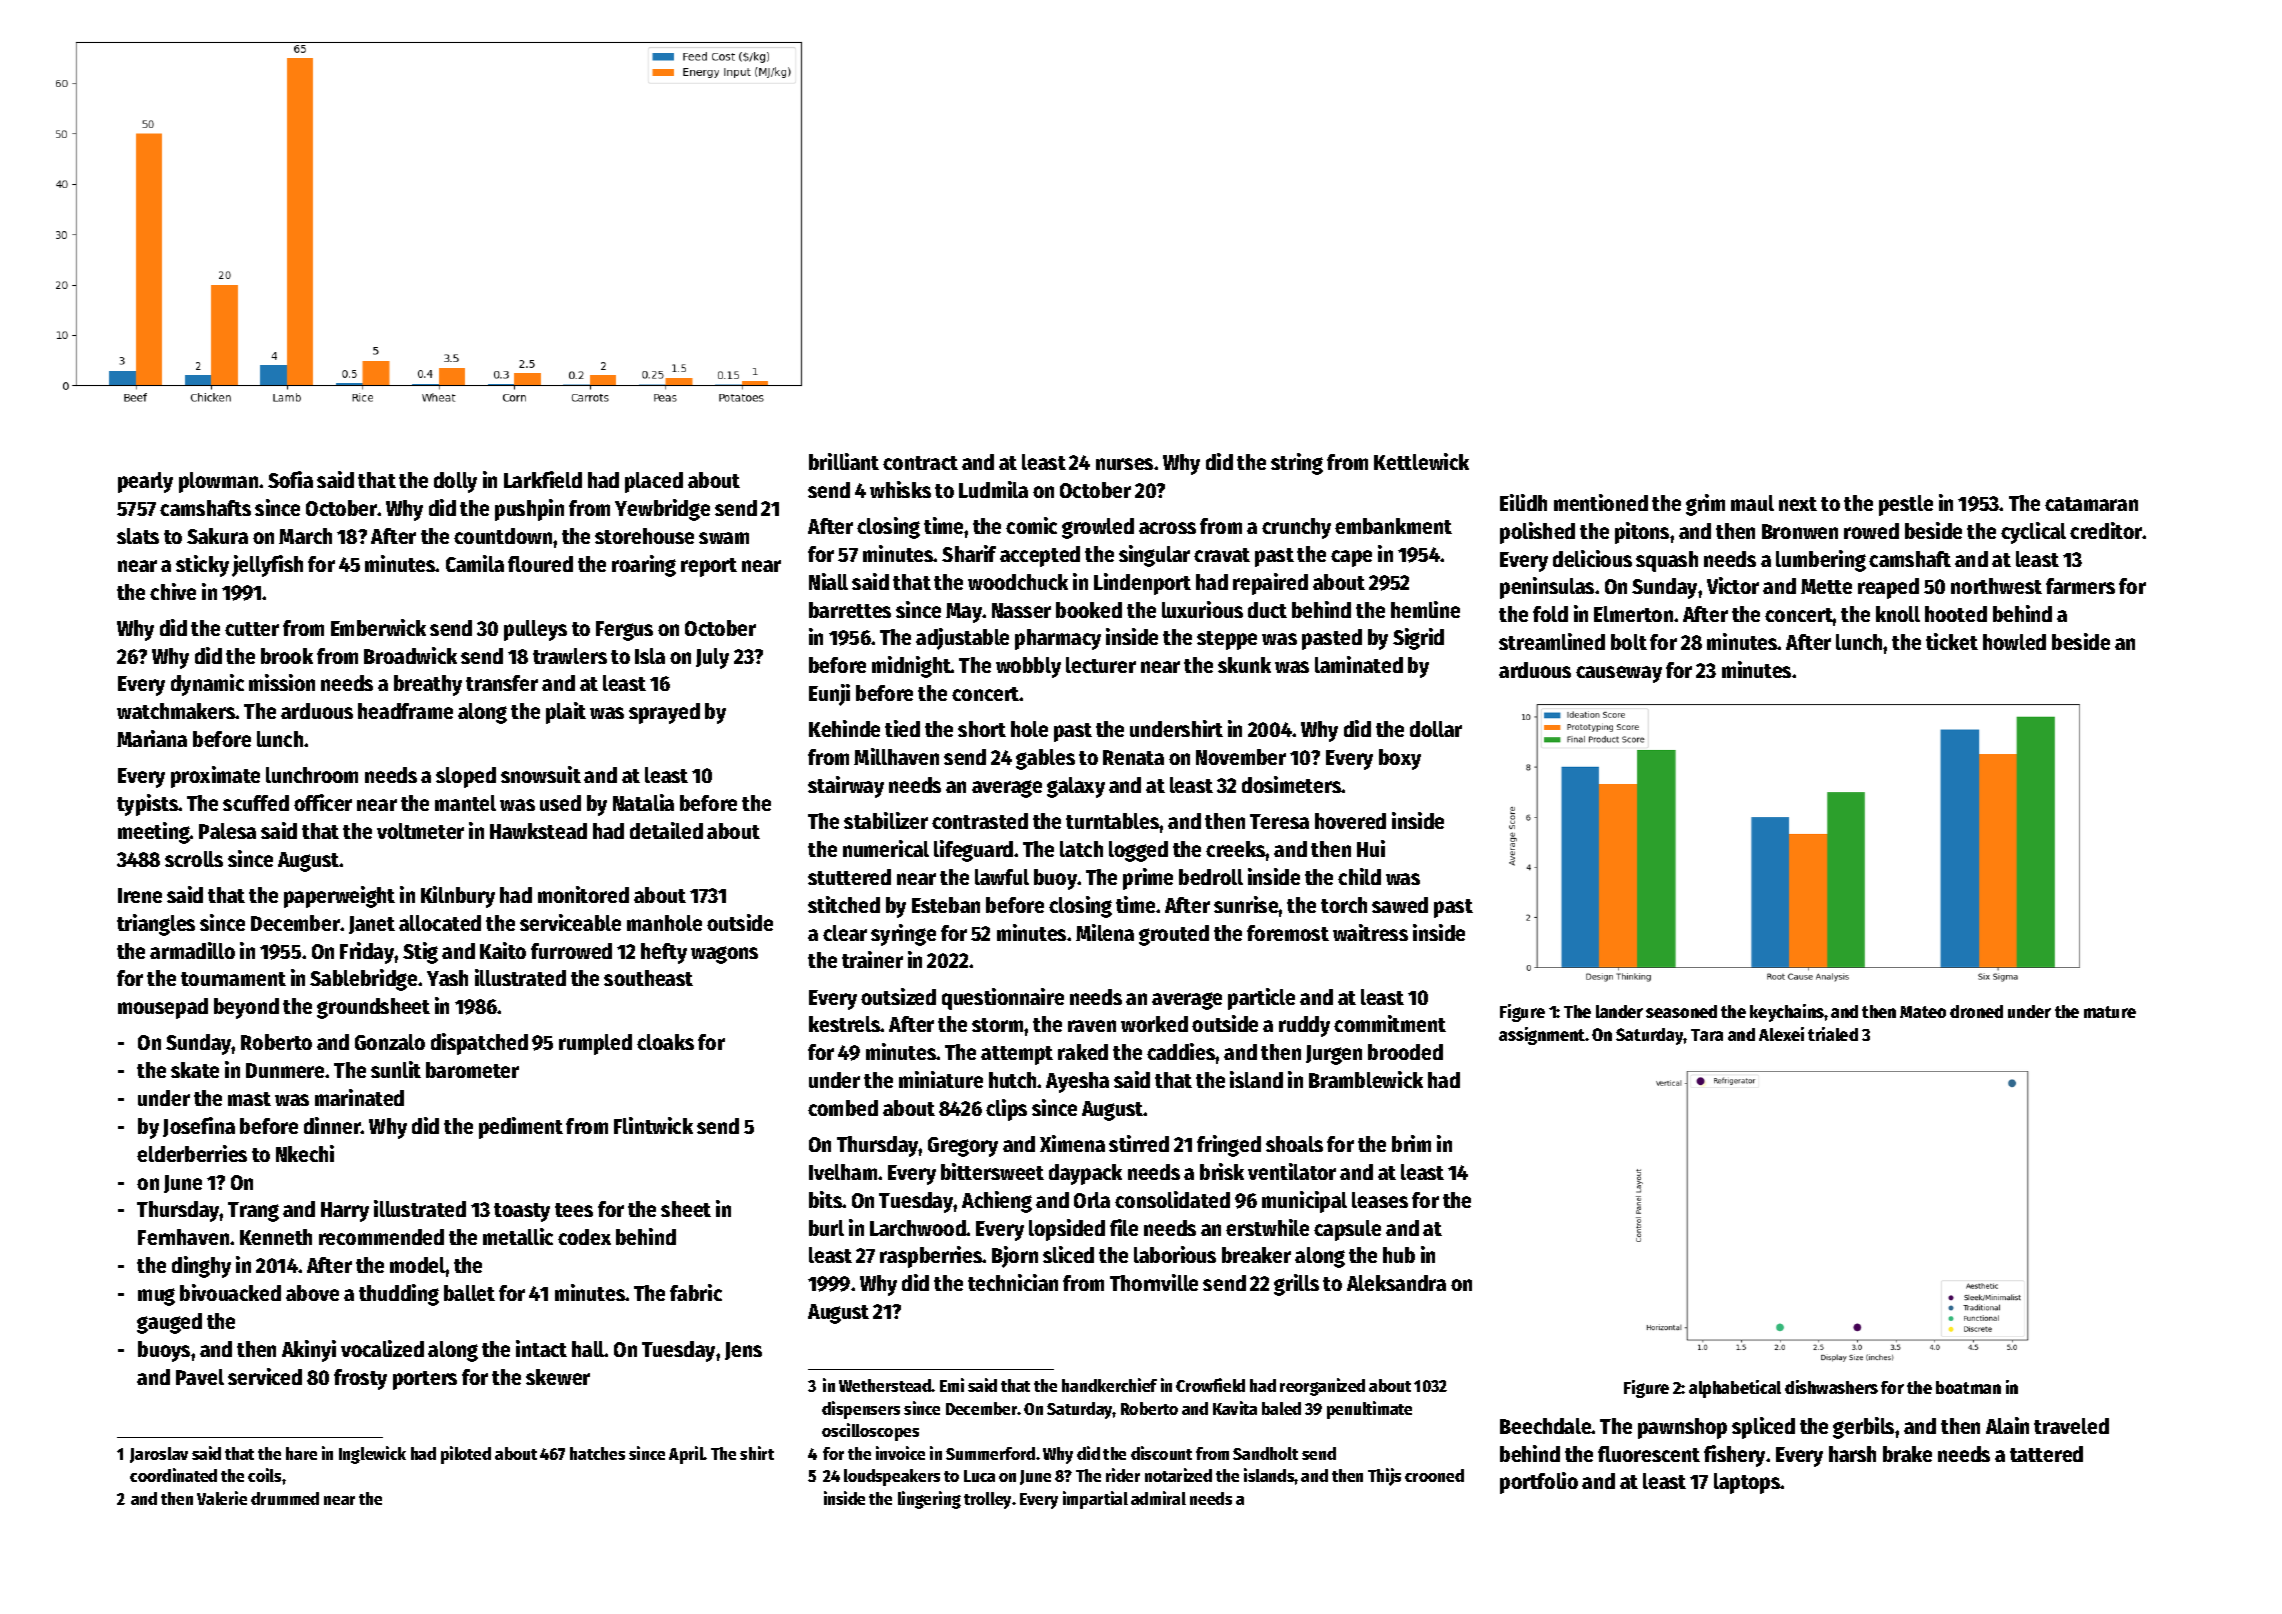  Describe the element at coordinates (2014, 642) in the screenshot. I see `howled` at that location.
